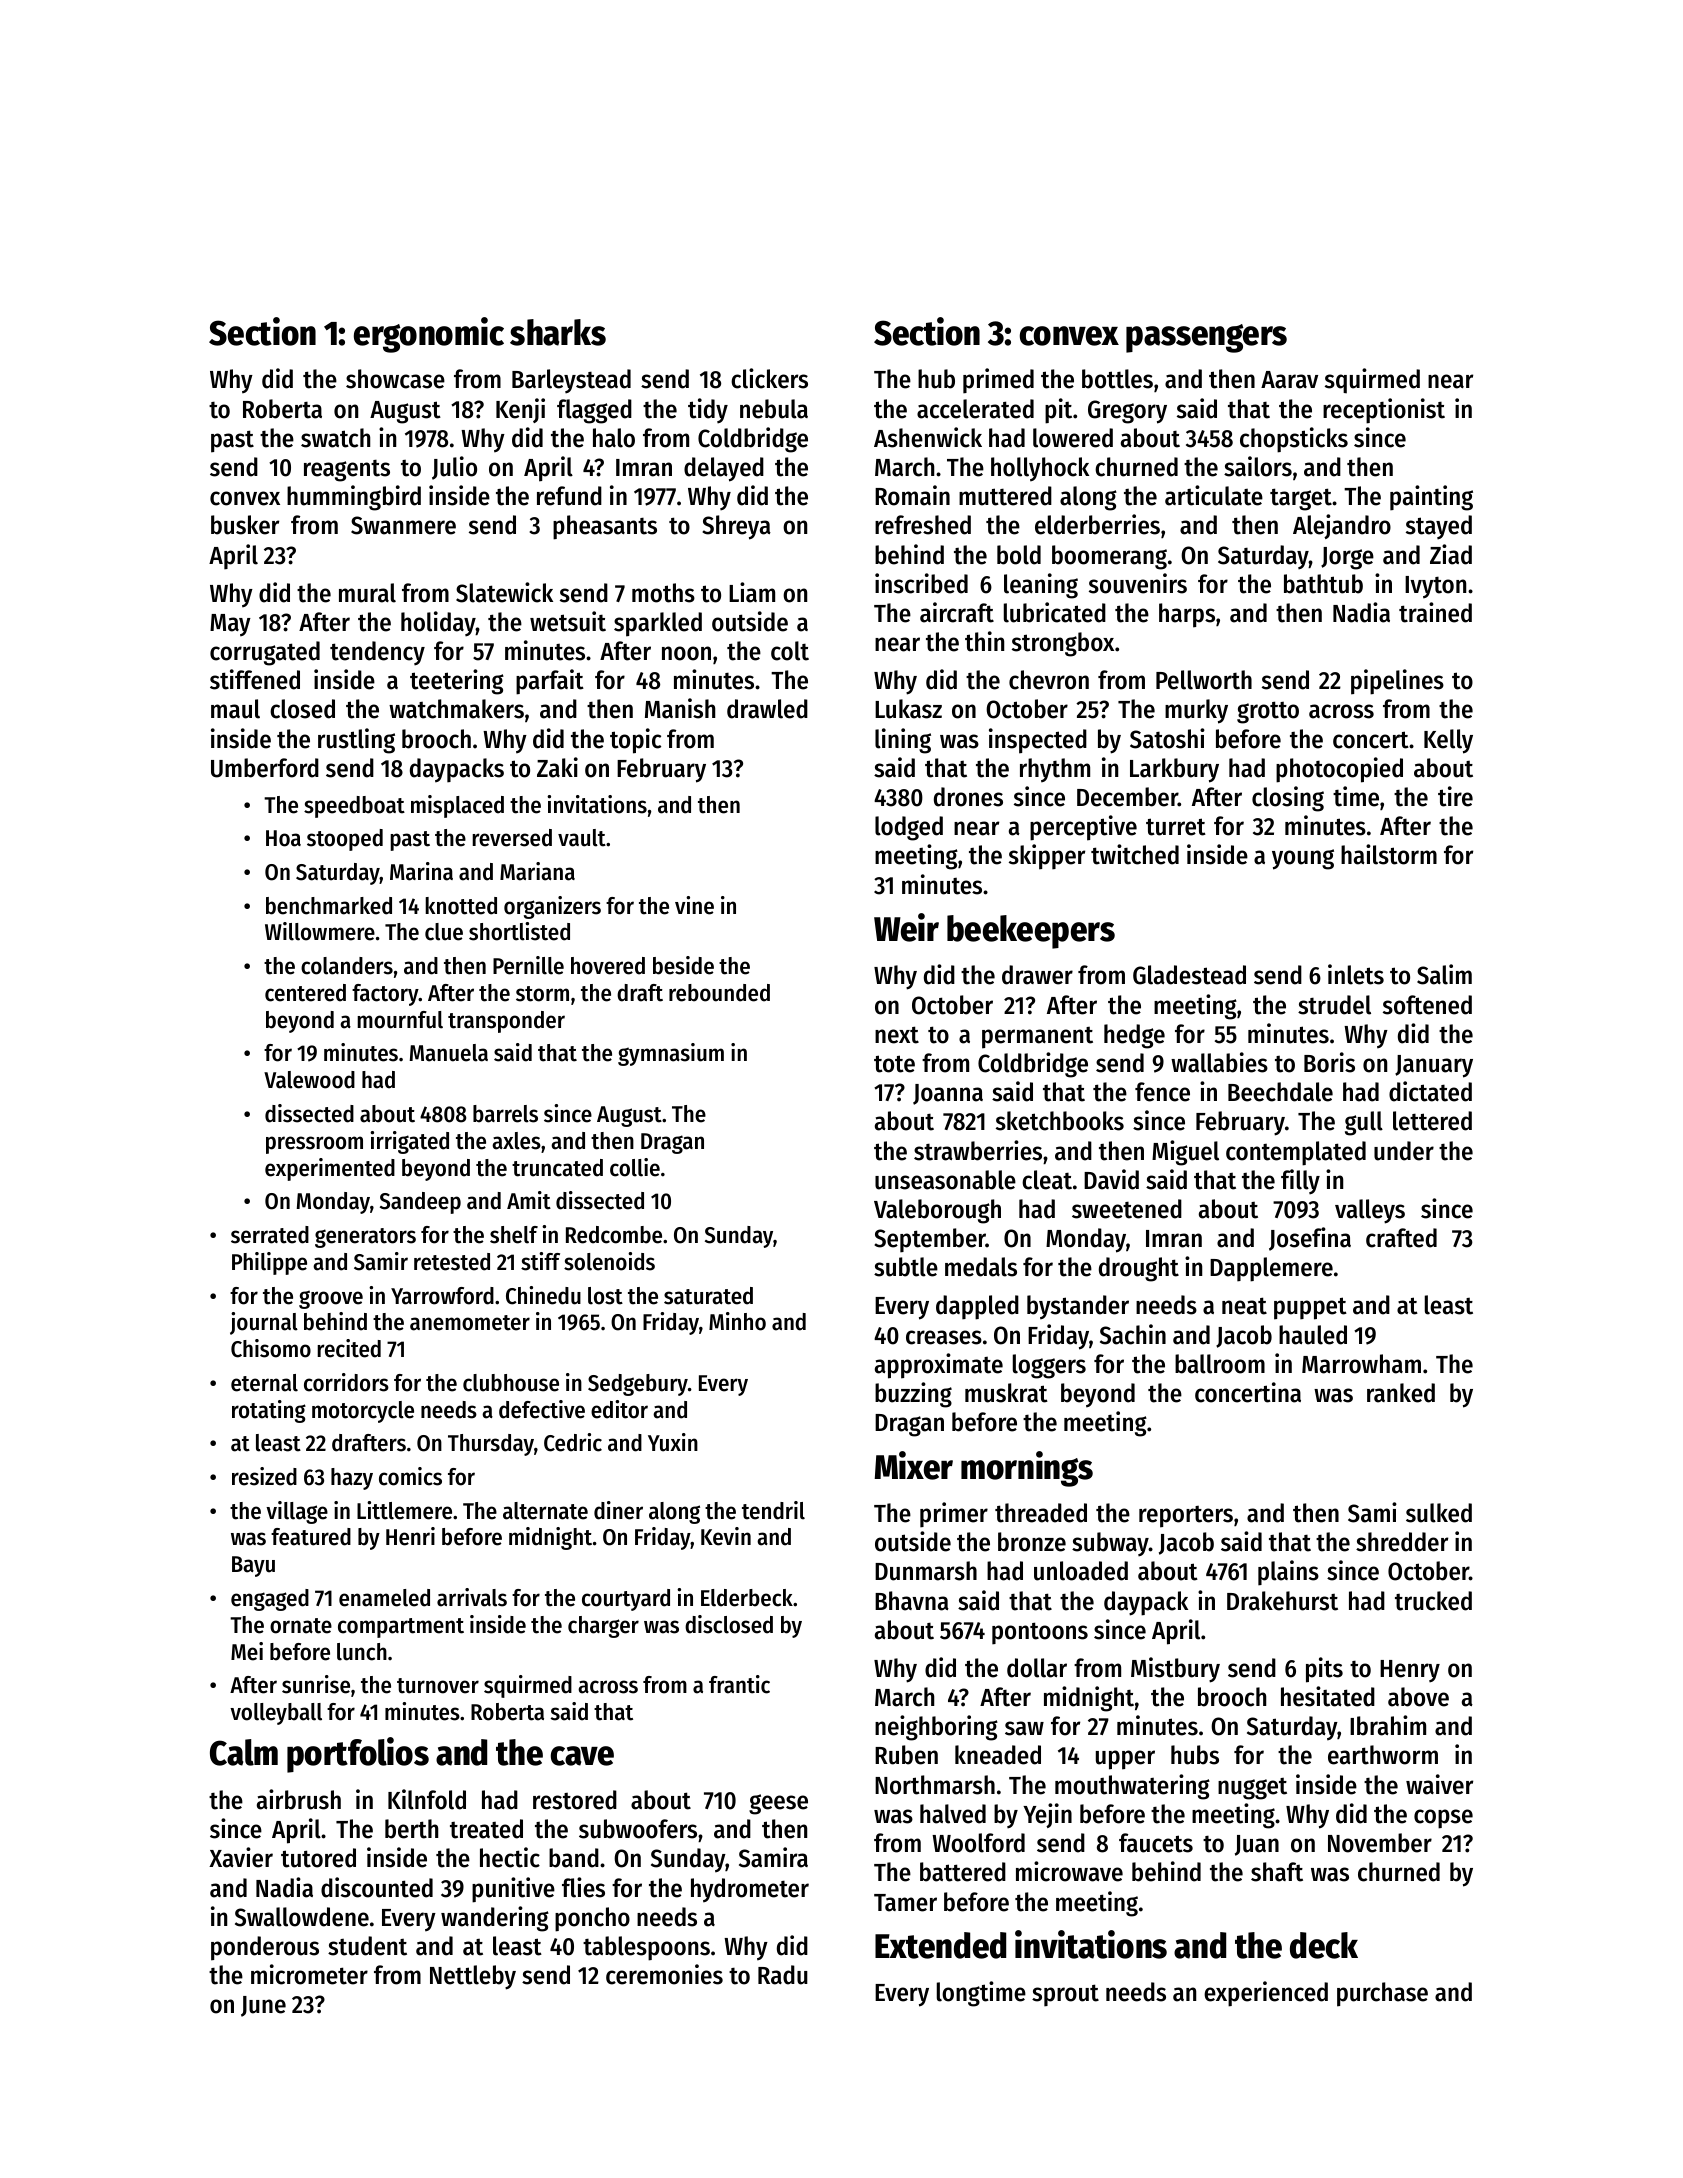 The image size is (1683, 2178). What do you see at coordinates (1451, 554) in the screenshot?
I see `Ziad` at bounding box center [1451, 554].
